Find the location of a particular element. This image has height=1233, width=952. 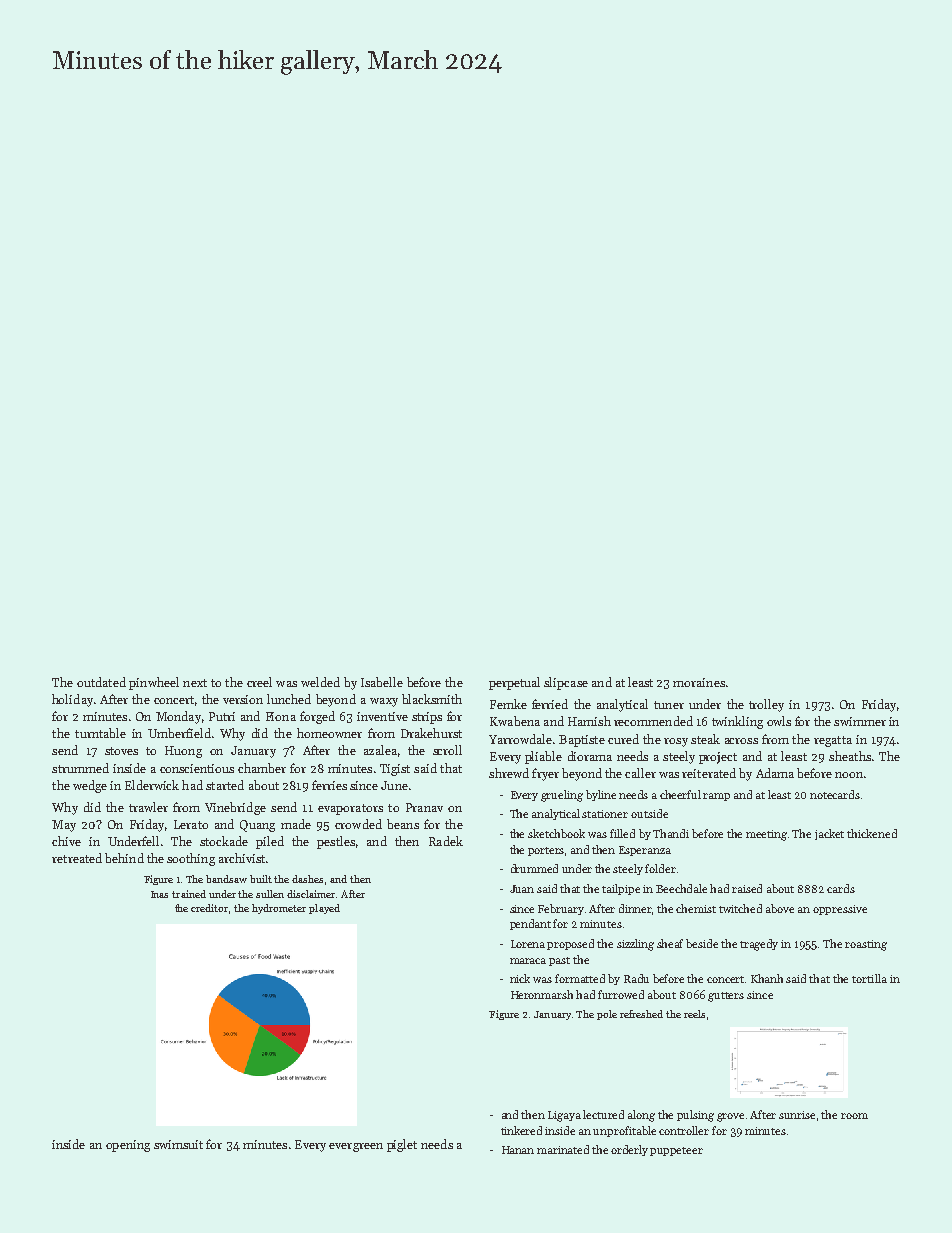

retreated is located at coordinates (77, 858).
